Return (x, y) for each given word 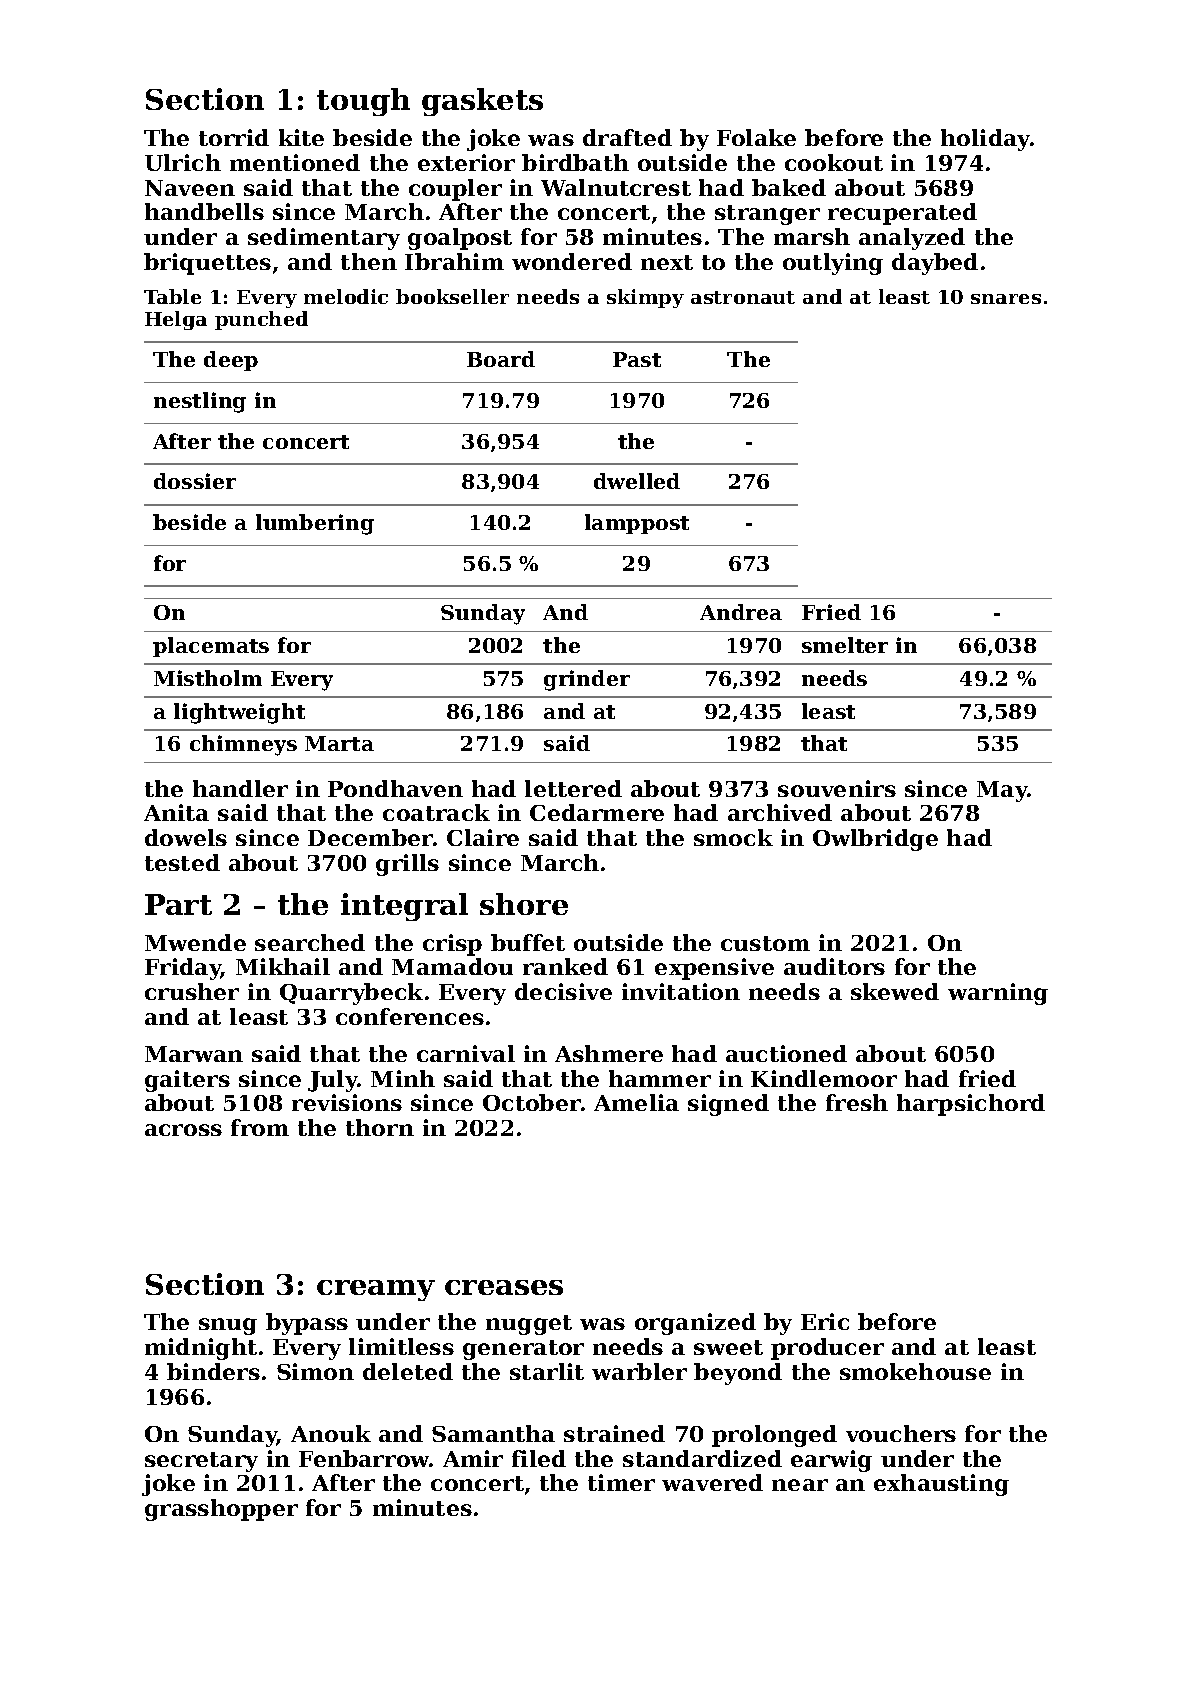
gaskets (482, 102)
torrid (234, 137)
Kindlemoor (824, 1078)
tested (182, 862)
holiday (986, 140)
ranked (565, 966)
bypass (307, 1324)
